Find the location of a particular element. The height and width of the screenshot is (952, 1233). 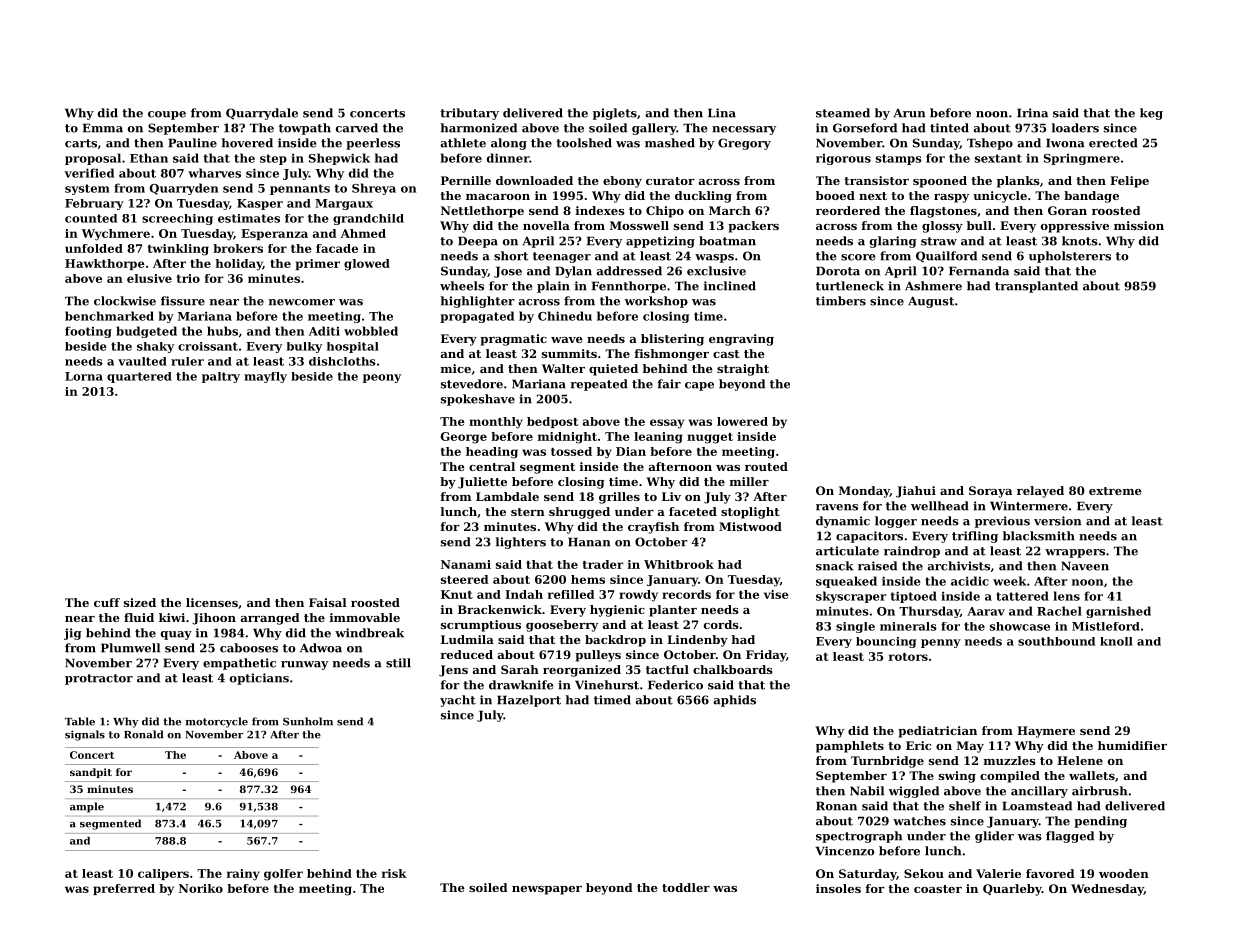

planter is located at coordinates (673, 611).
